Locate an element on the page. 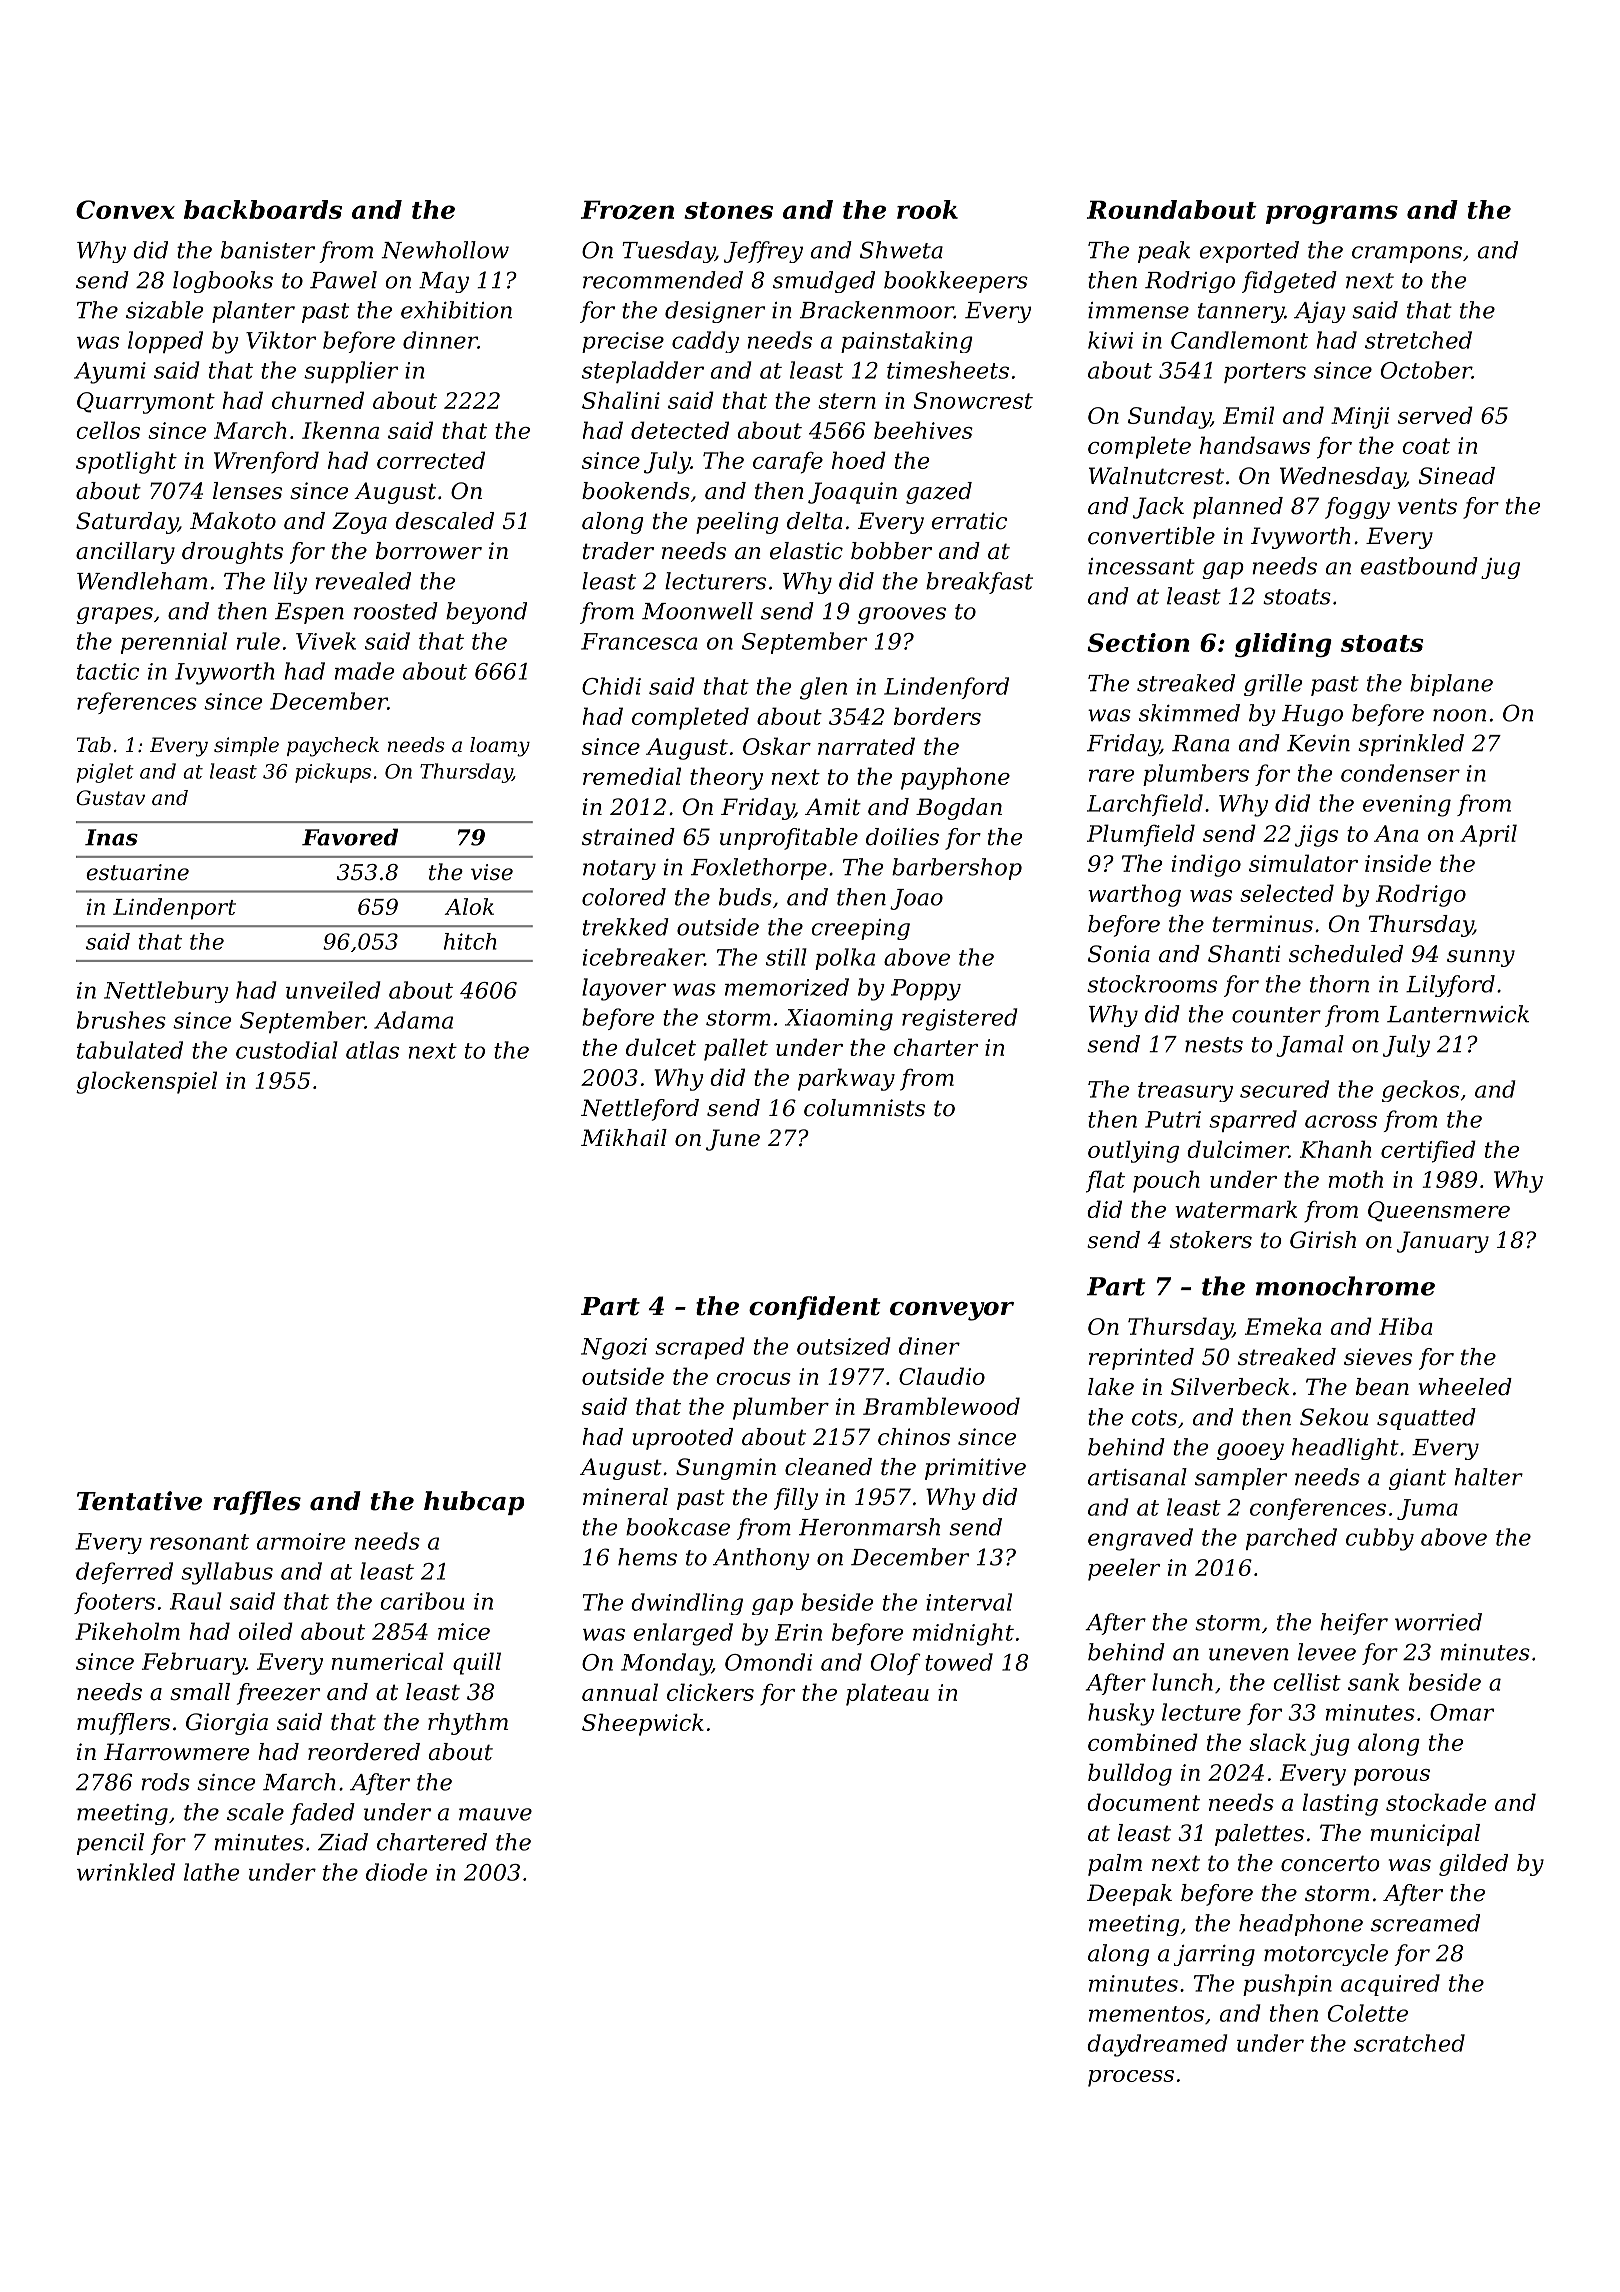 Image resolution: width=1620 pixels, height=2292 pixels. peeler is located at coordinates (1124, 1569).
